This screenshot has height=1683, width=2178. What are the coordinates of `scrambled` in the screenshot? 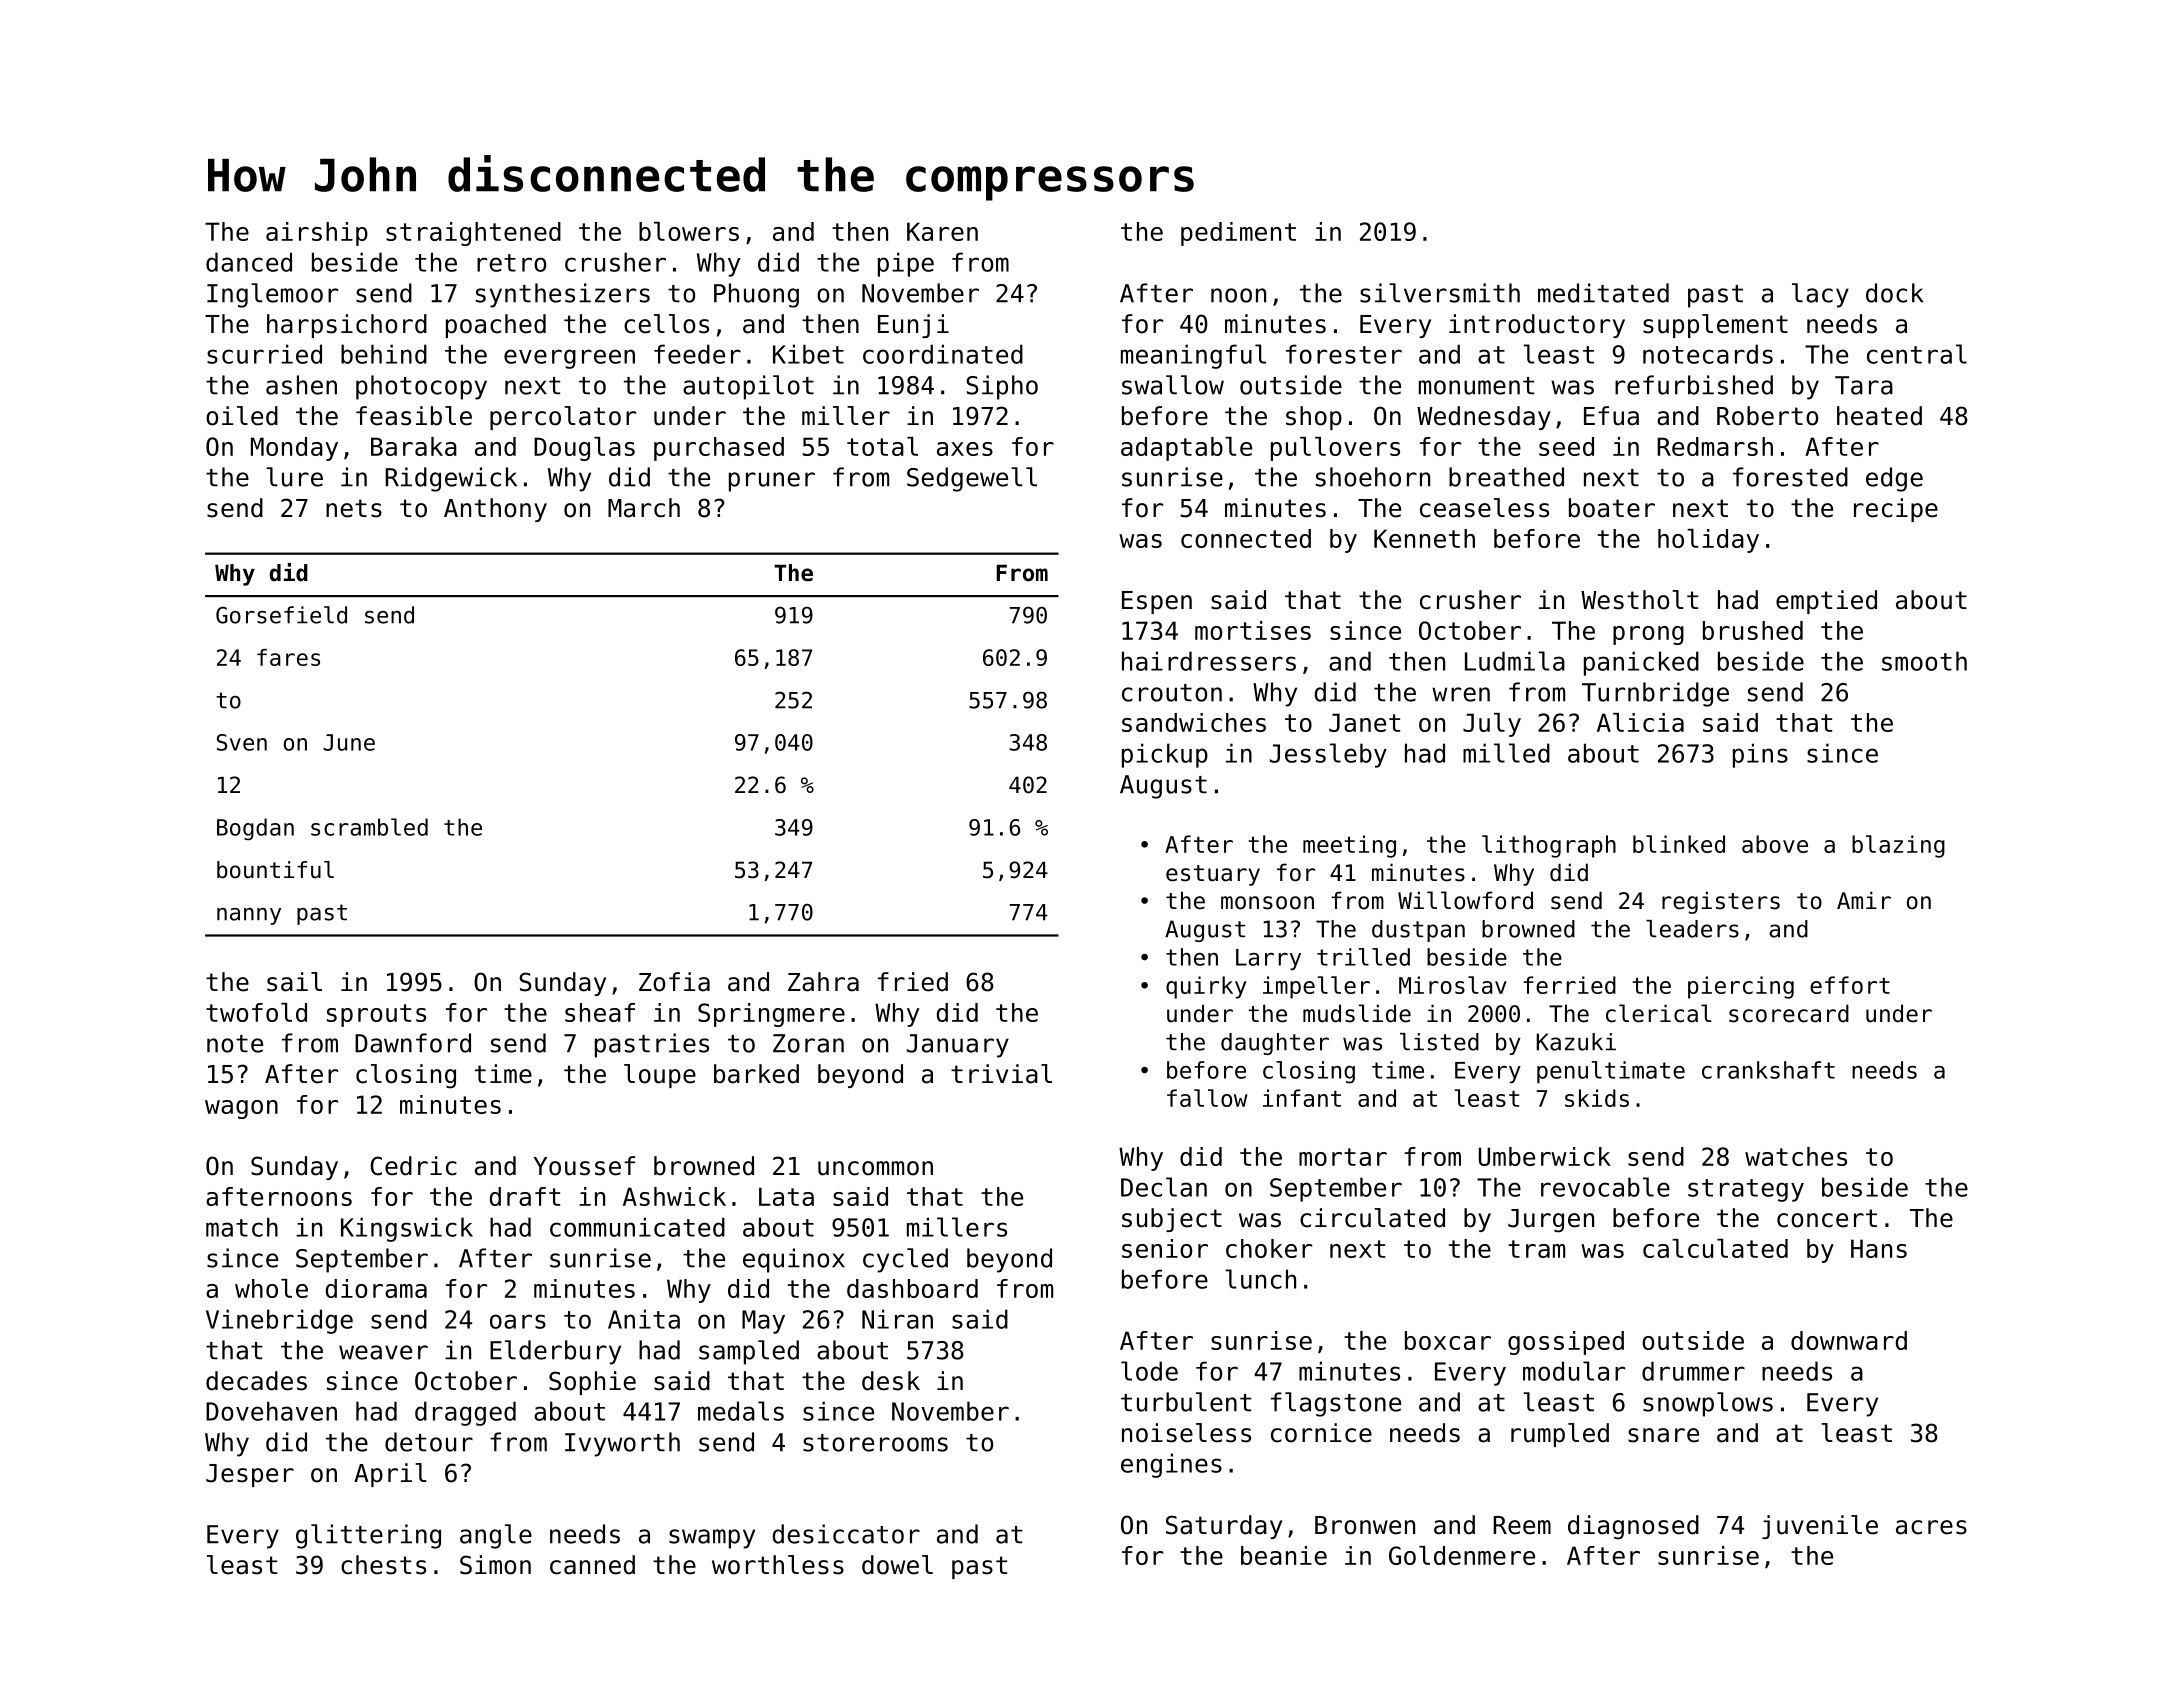 It's located at (369, 827).
